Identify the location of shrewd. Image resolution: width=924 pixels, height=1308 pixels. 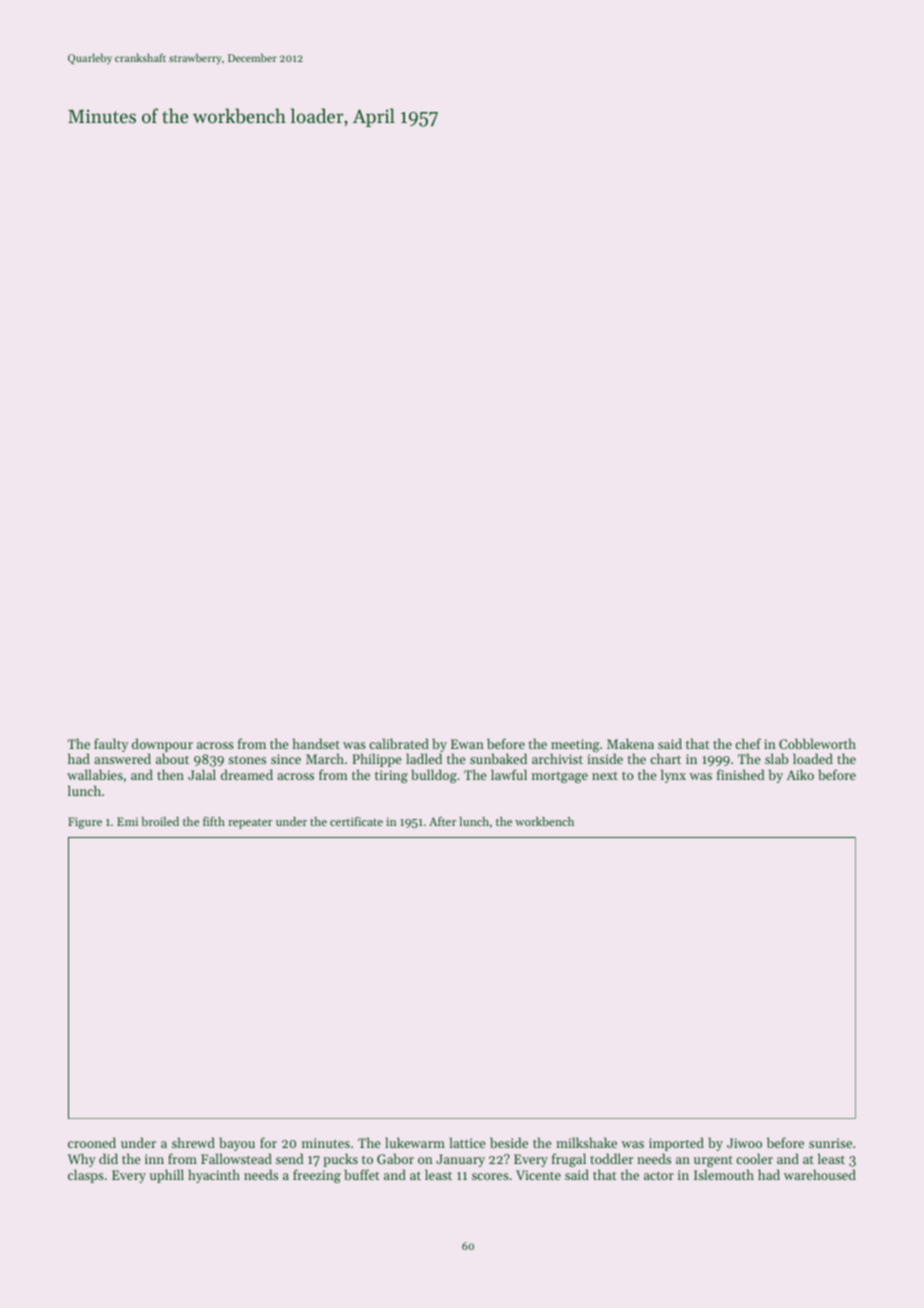
(193, 1142).
